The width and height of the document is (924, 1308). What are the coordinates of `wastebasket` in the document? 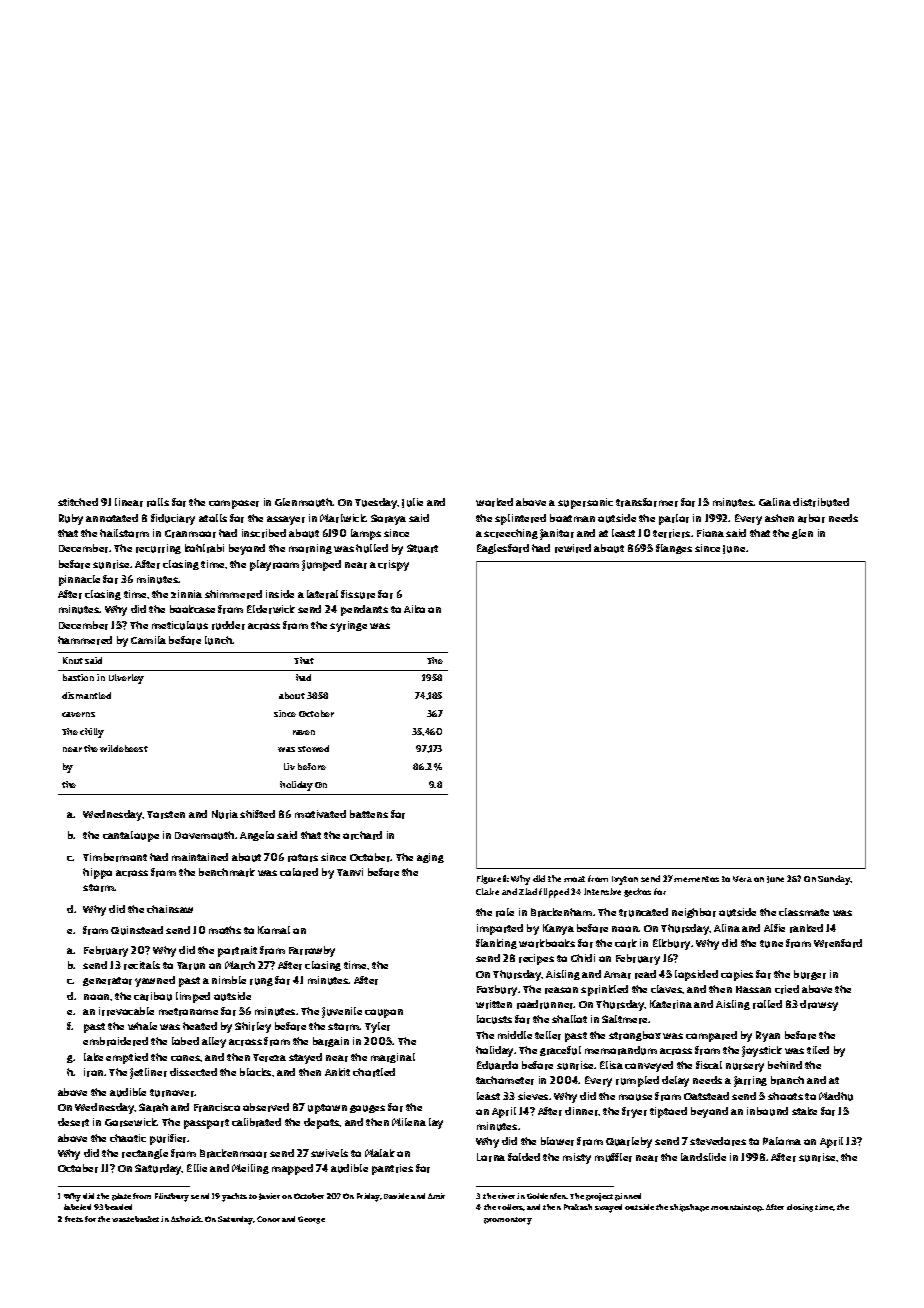 It's located at (135, 1219).
